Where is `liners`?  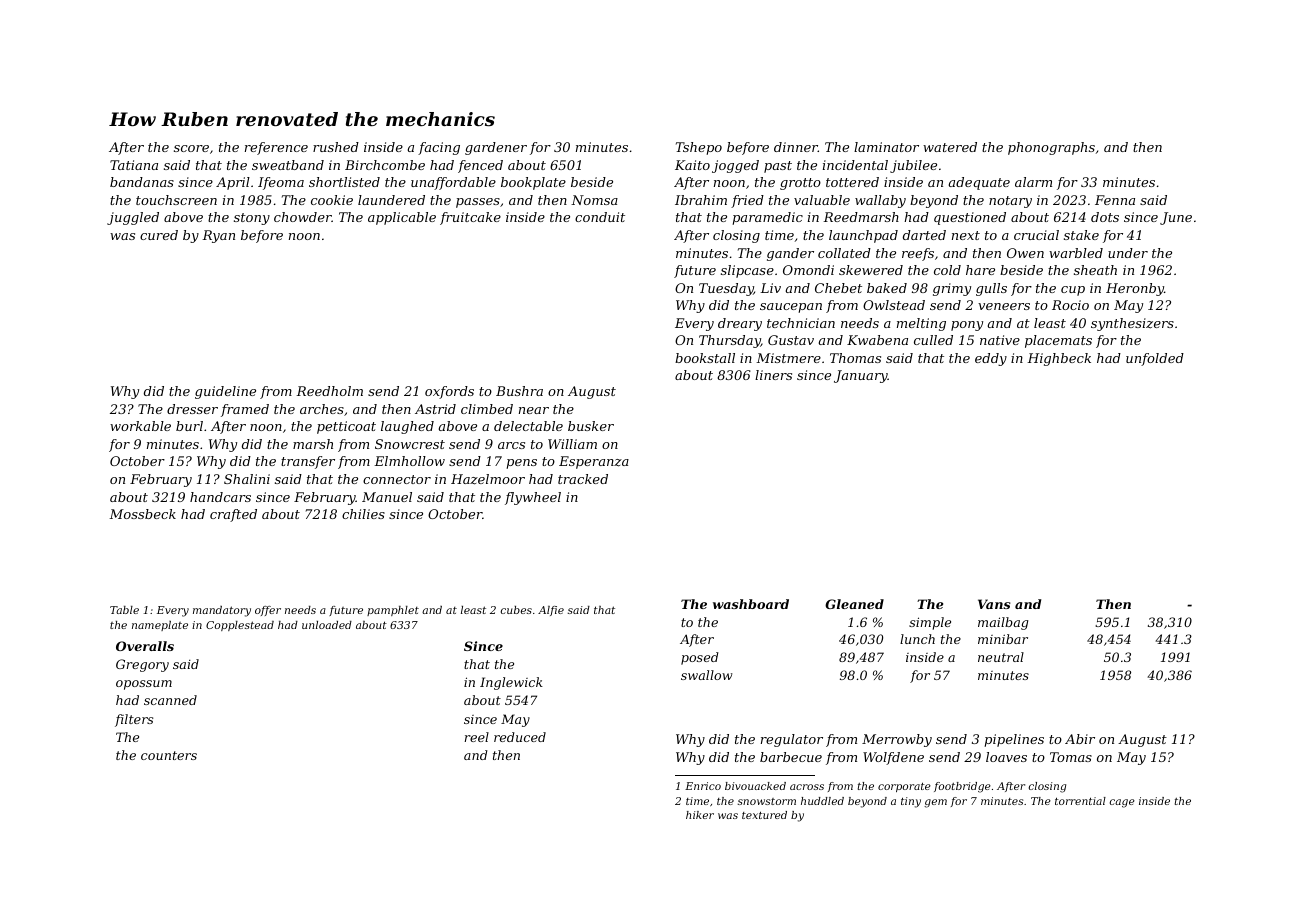 liners is located at coordinates (773, 375).
